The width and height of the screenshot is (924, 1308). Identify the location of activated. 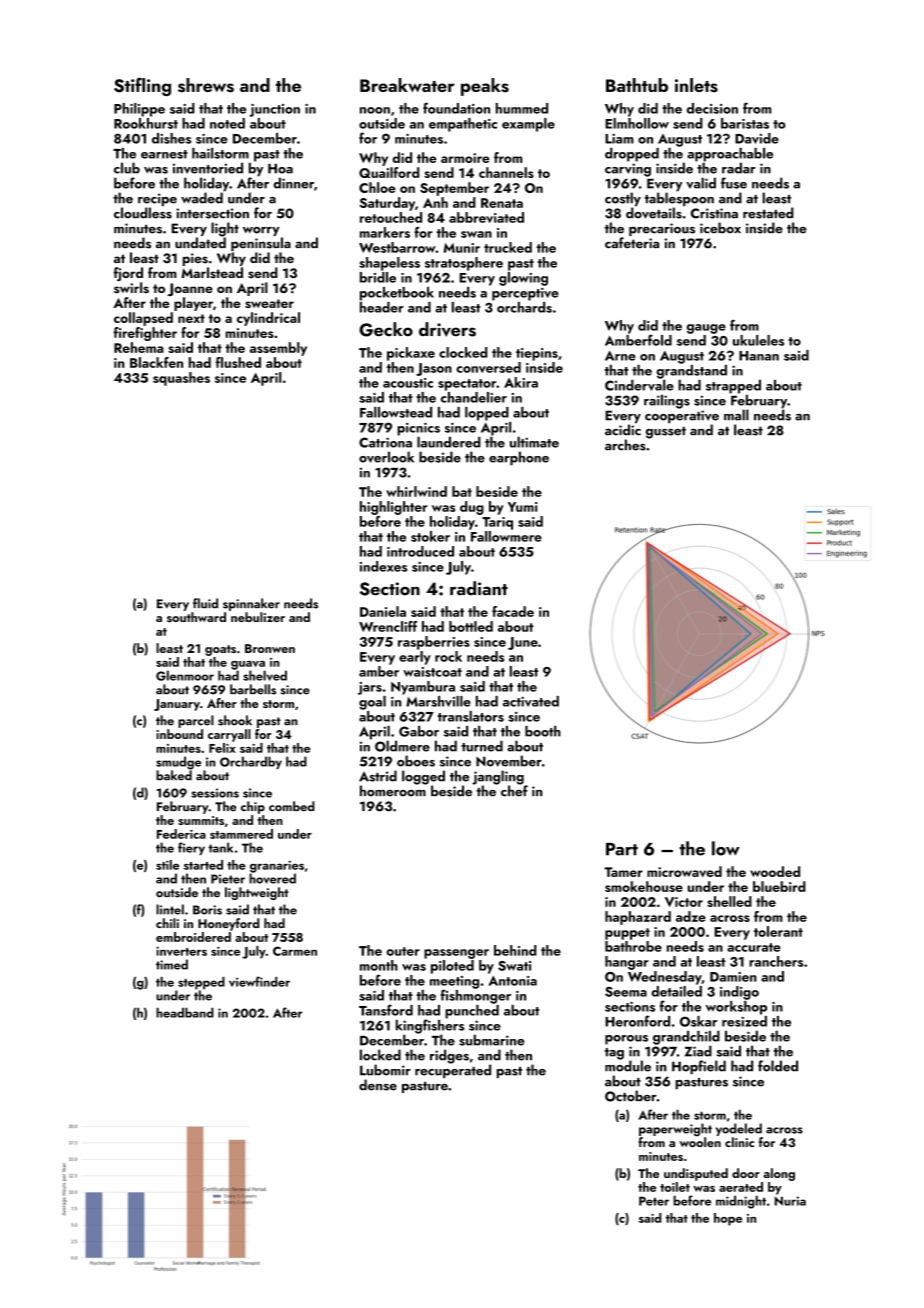
(531, 701).
